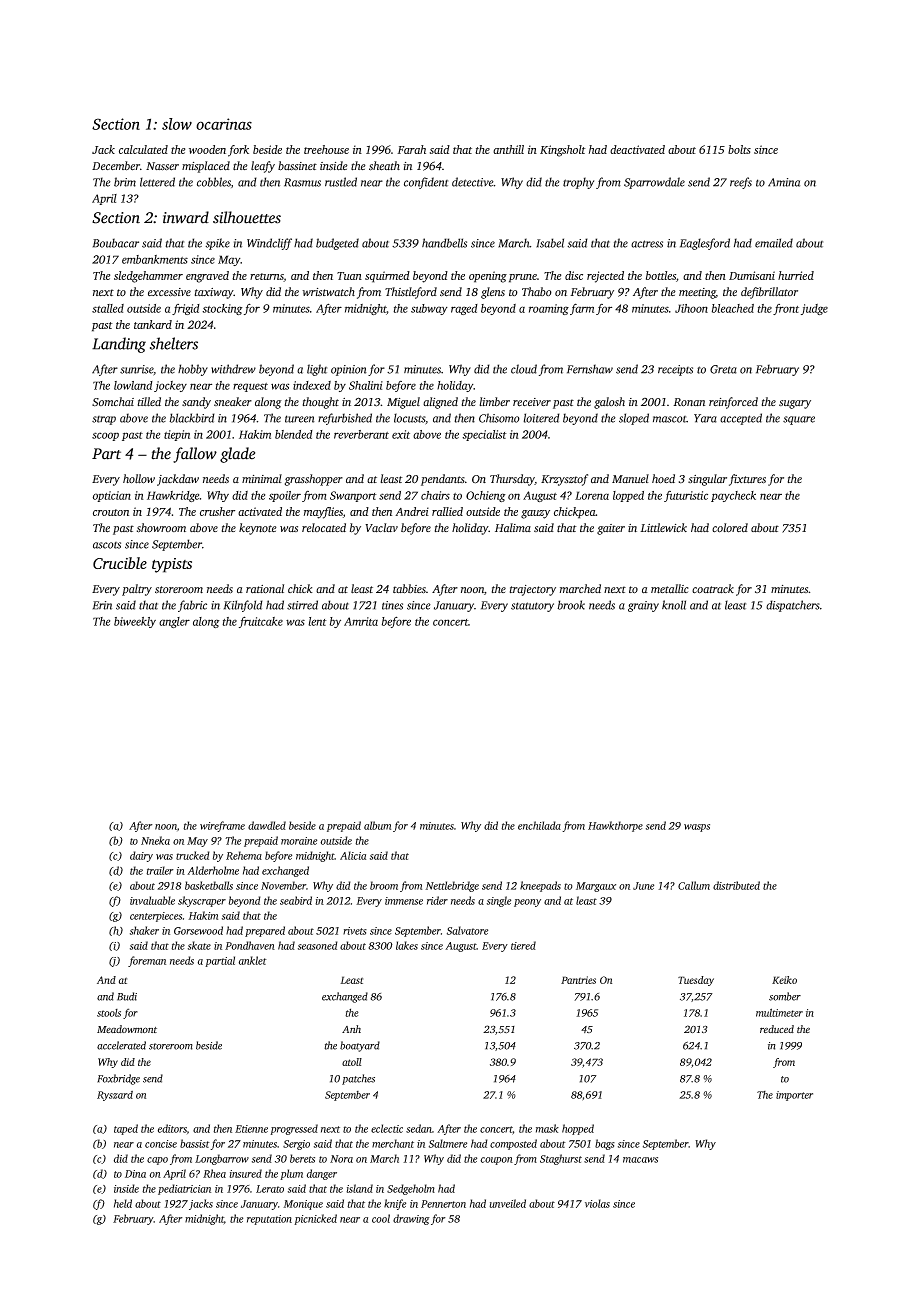 The height and width of the screenshot is (1308, 924). What do you see at coordinates (222, 309) in the screenshot?
I see `stocking` at bounding box center [222, 309].
